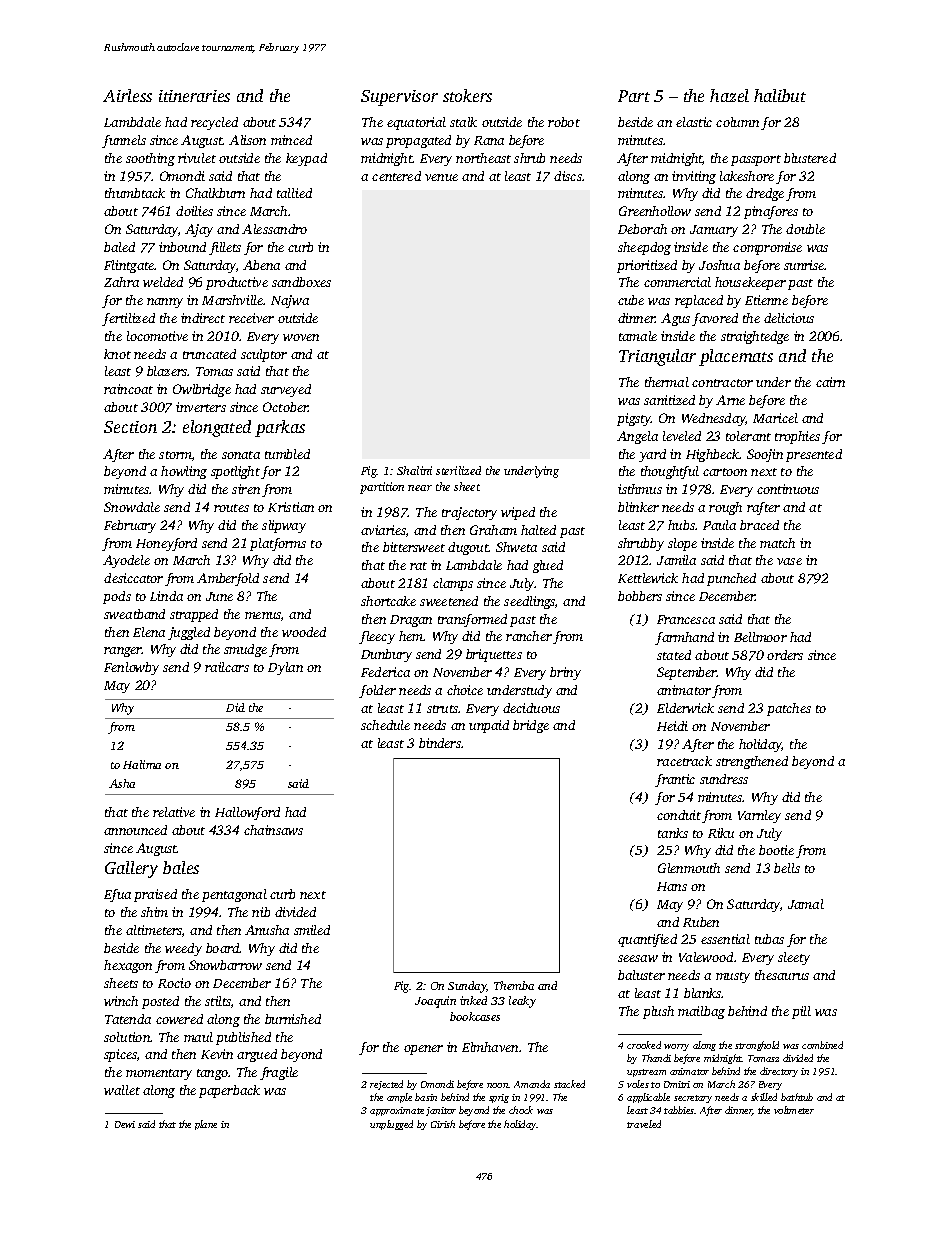 This screenshot has width=952, height=1233. I want to click on stokers, so click(467, 95).
